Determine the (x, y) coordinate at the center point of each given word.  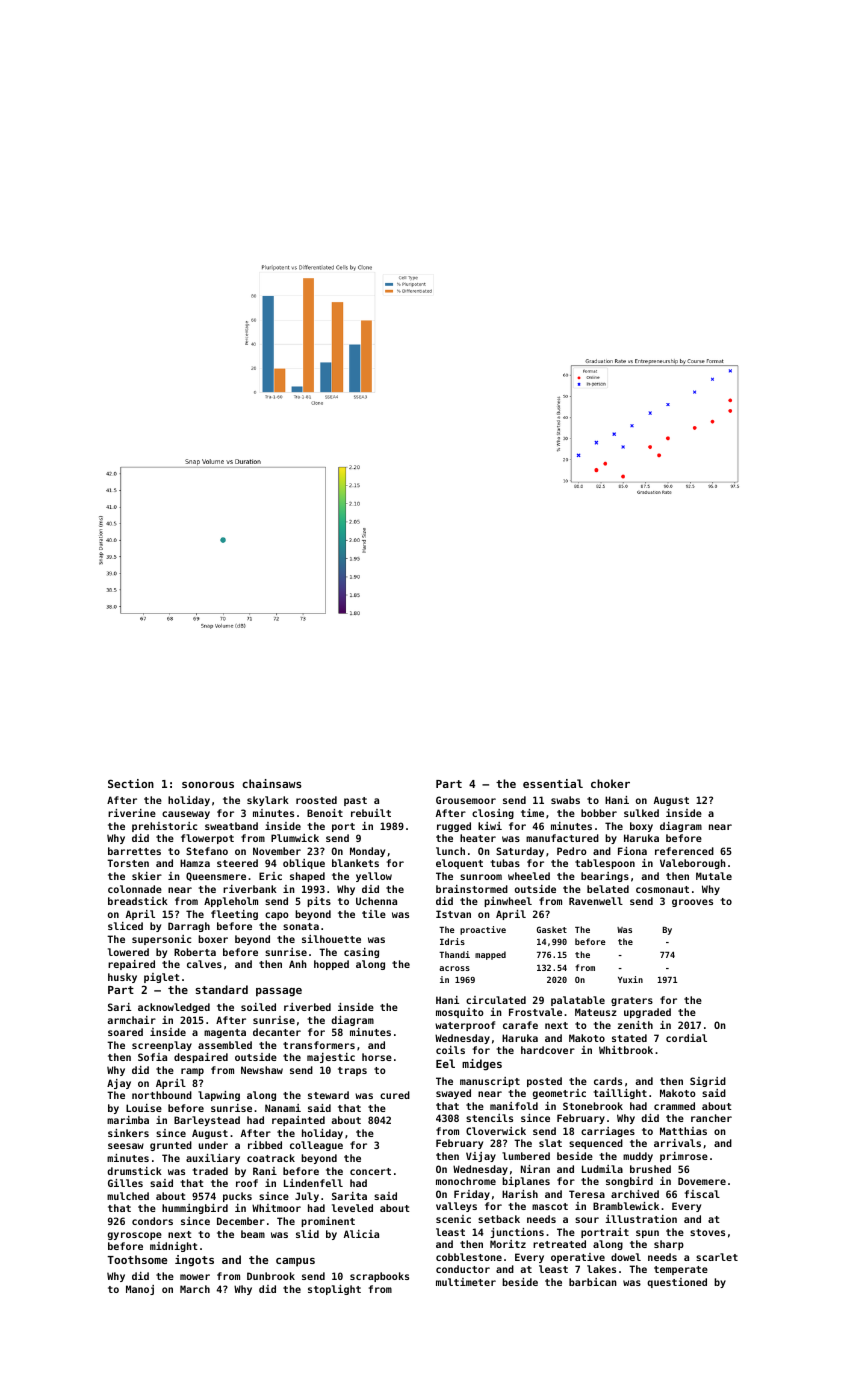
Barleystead (207, 1121)
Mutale (714, 876)
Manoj (140, 1290)
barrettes (134, 851)
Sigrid (708, 1082)
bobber (599, 813)
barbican (593, 1282)
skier (147, 876)
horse (377, 1057)
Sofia (152, 1057)
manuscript (490, 1082)
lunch (450, 851)
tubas (505, 863)
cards (608, 1081)
